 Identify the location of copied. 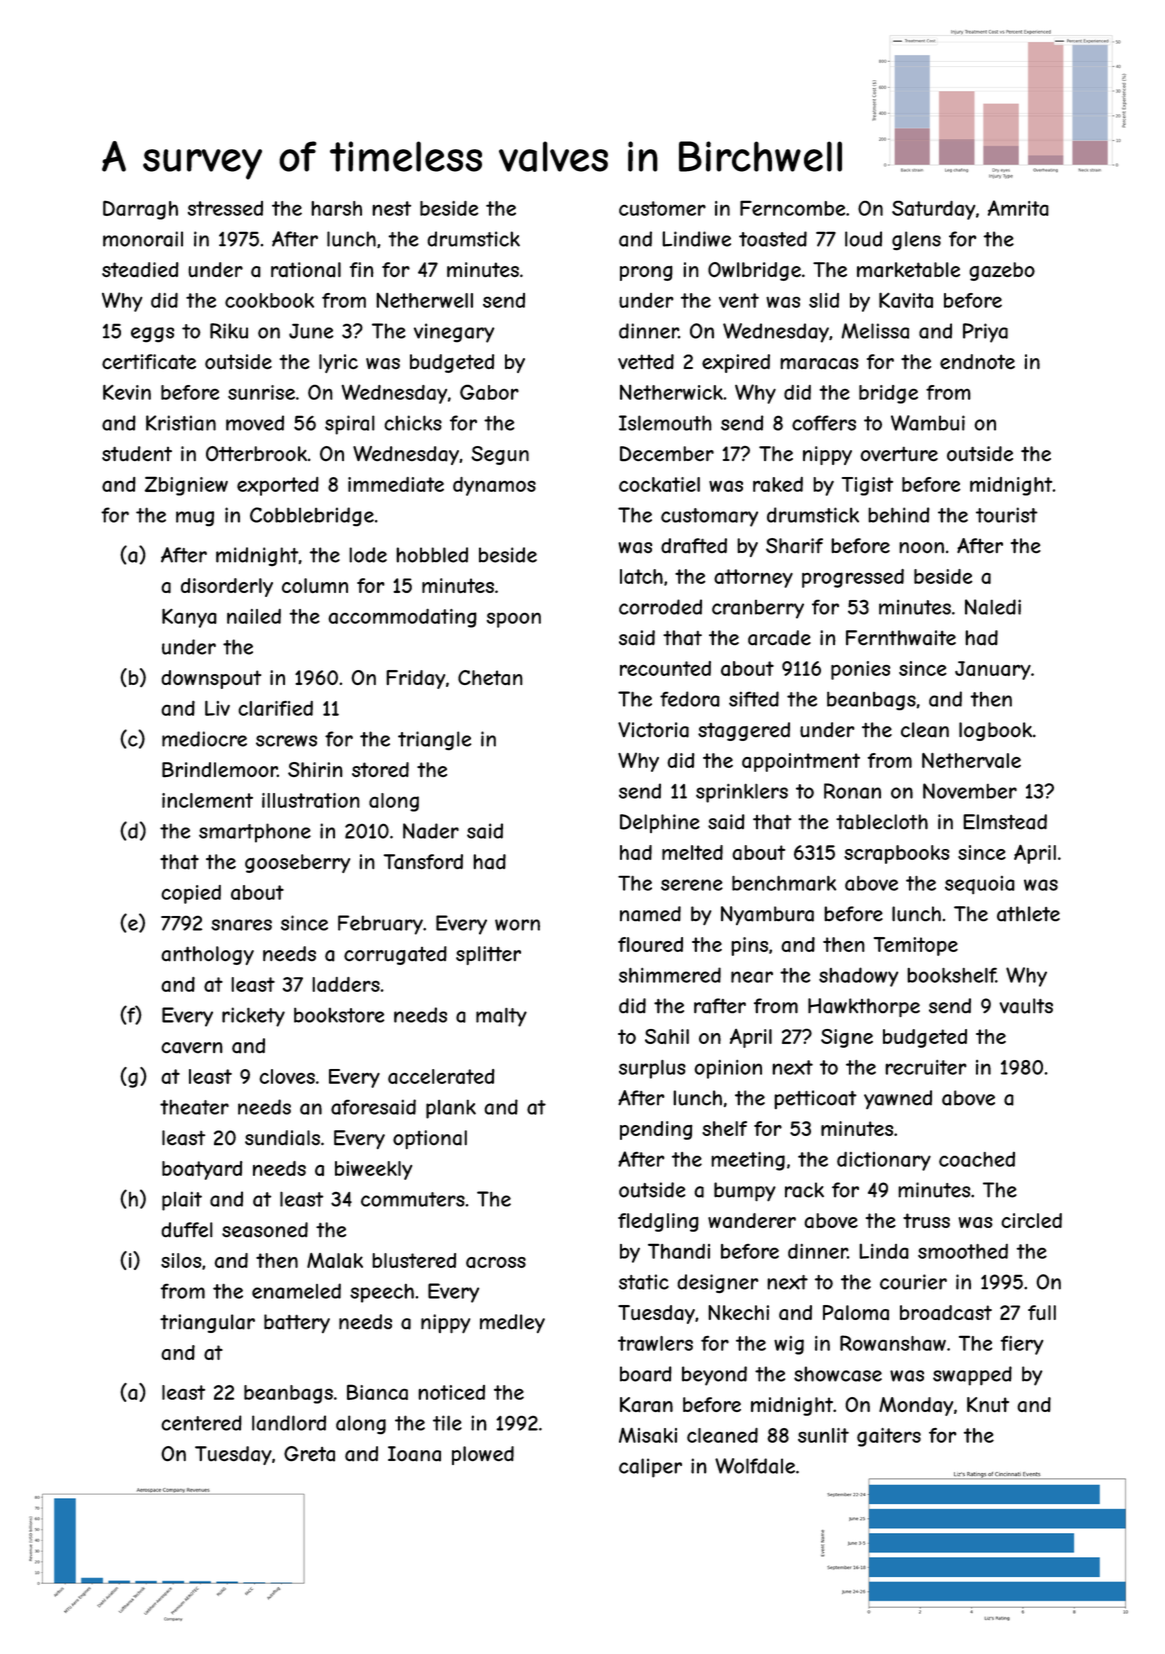
(191, 894).
